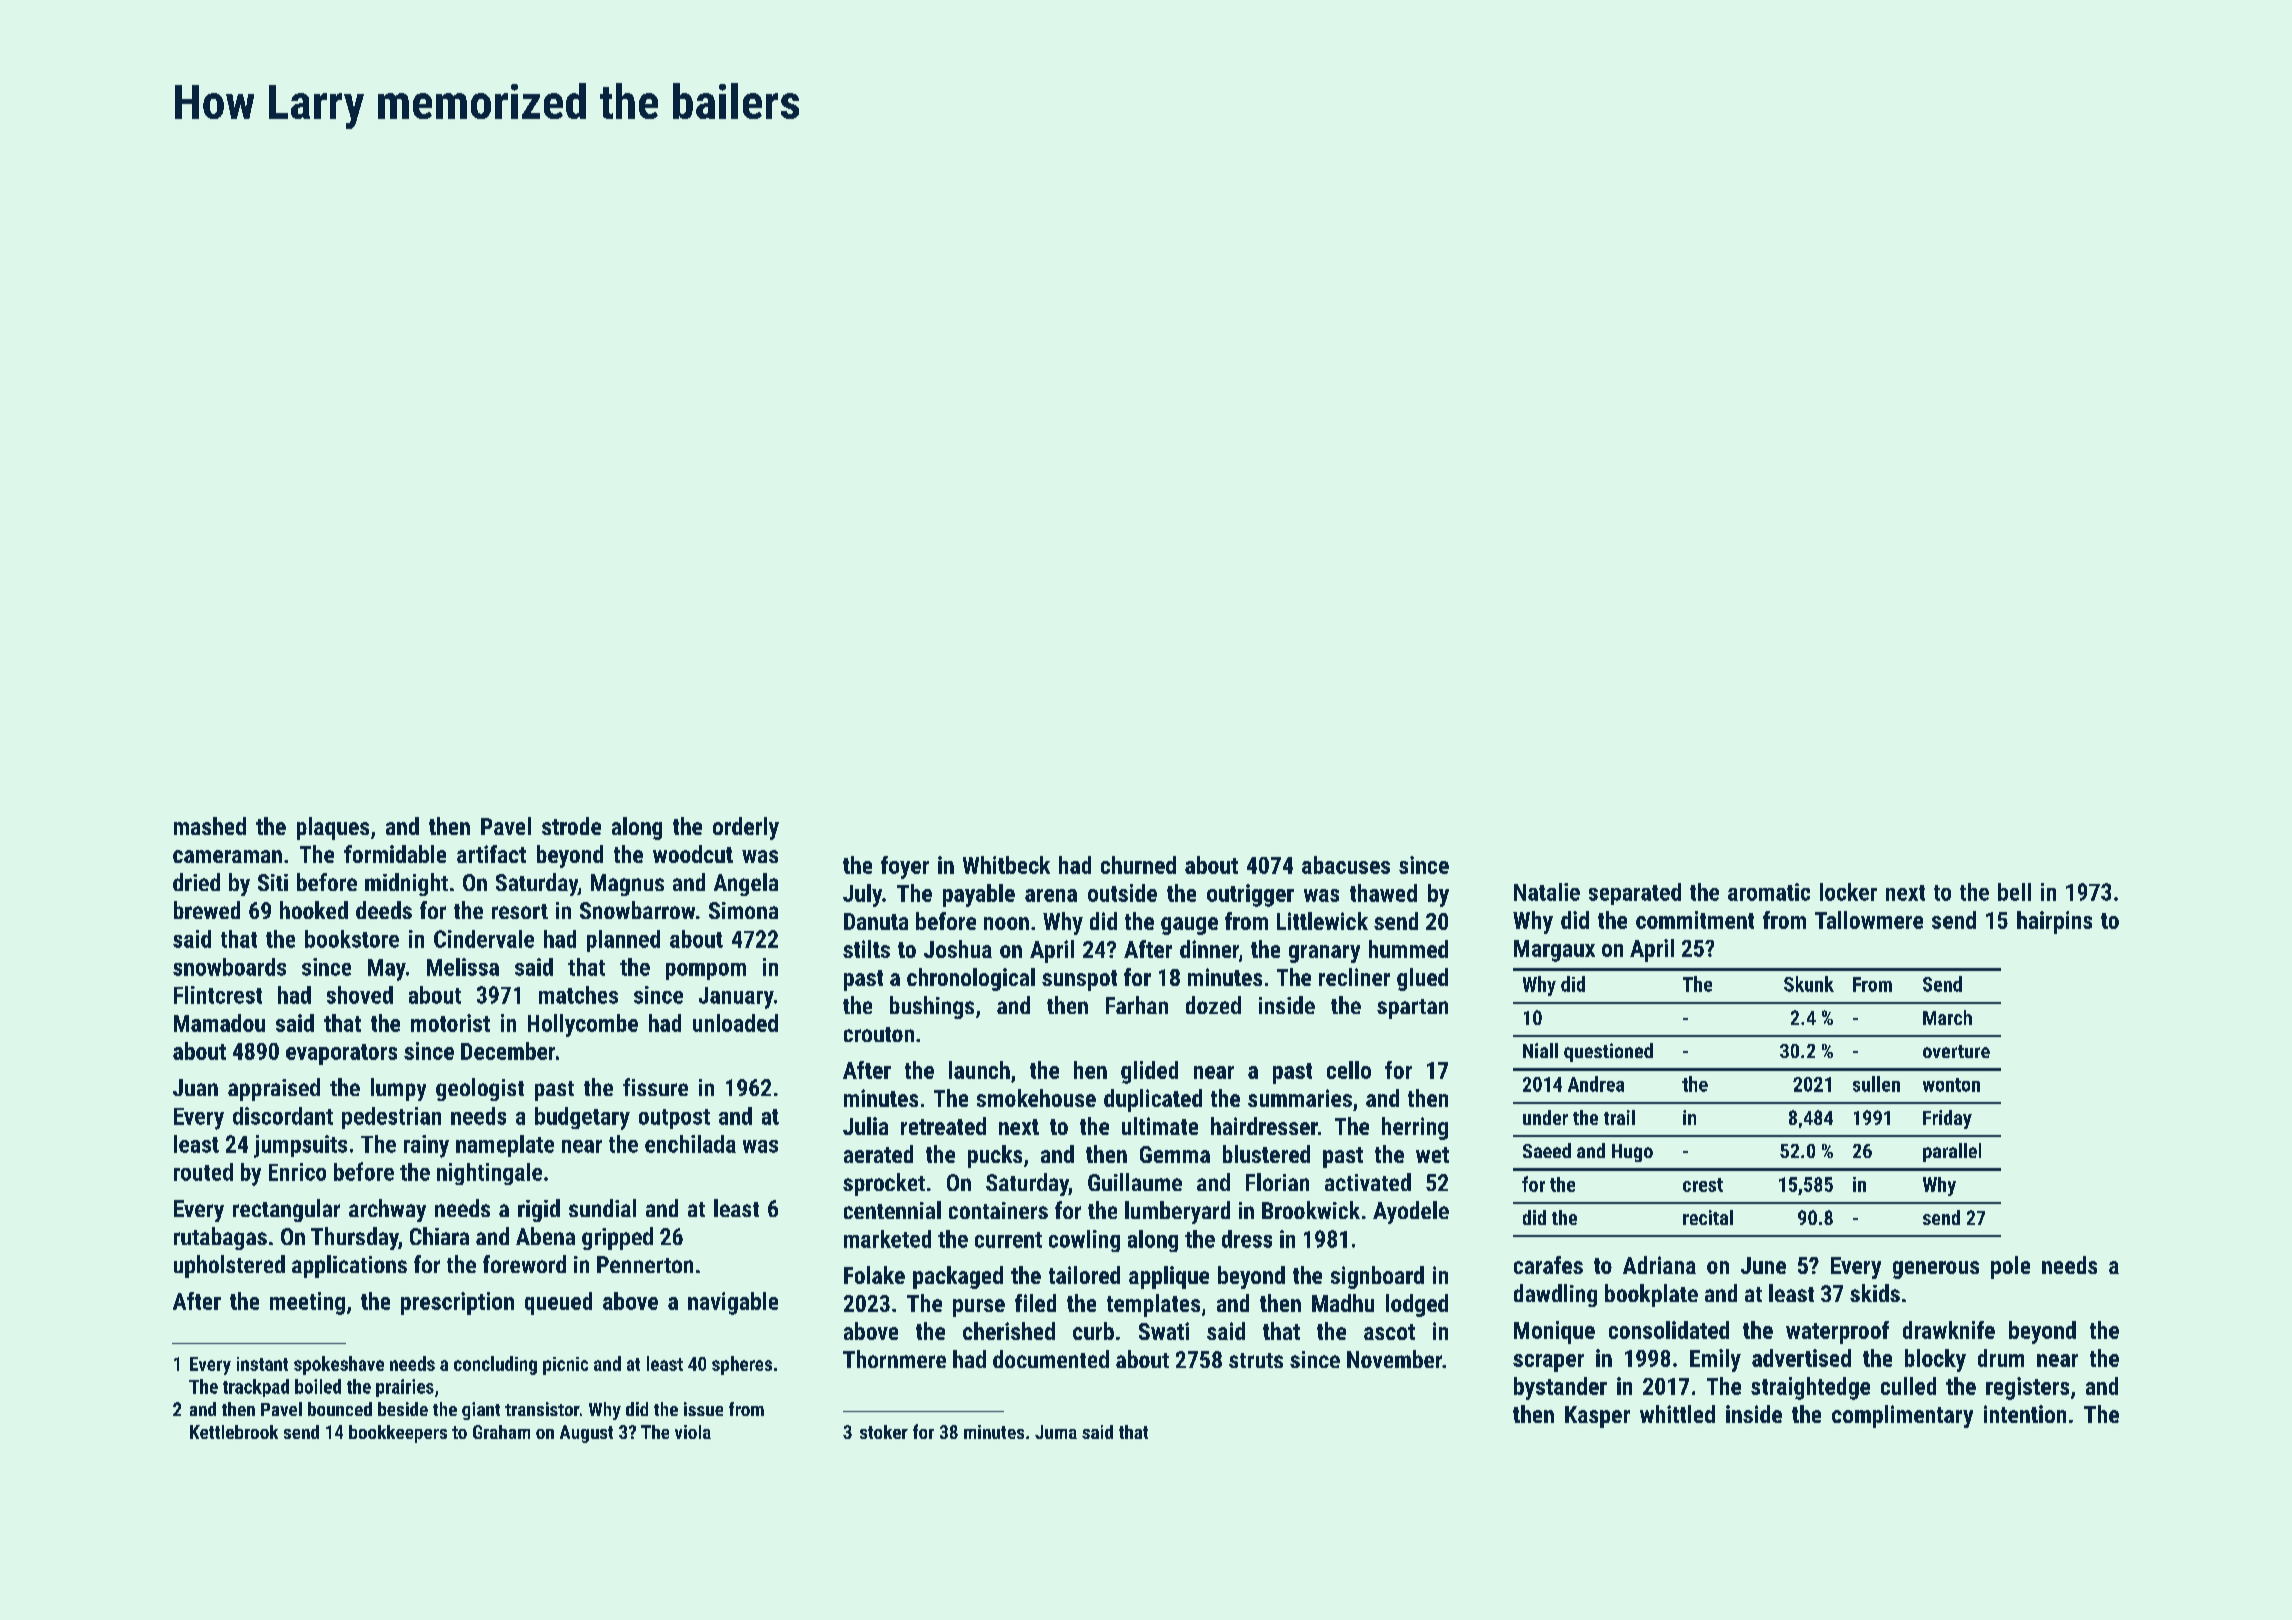 The height and width of the page is (1620, 2292). What do you see at coordinates (735, 1023) in the page?
I see `unloaded` at bounding box center [735, 1023].
